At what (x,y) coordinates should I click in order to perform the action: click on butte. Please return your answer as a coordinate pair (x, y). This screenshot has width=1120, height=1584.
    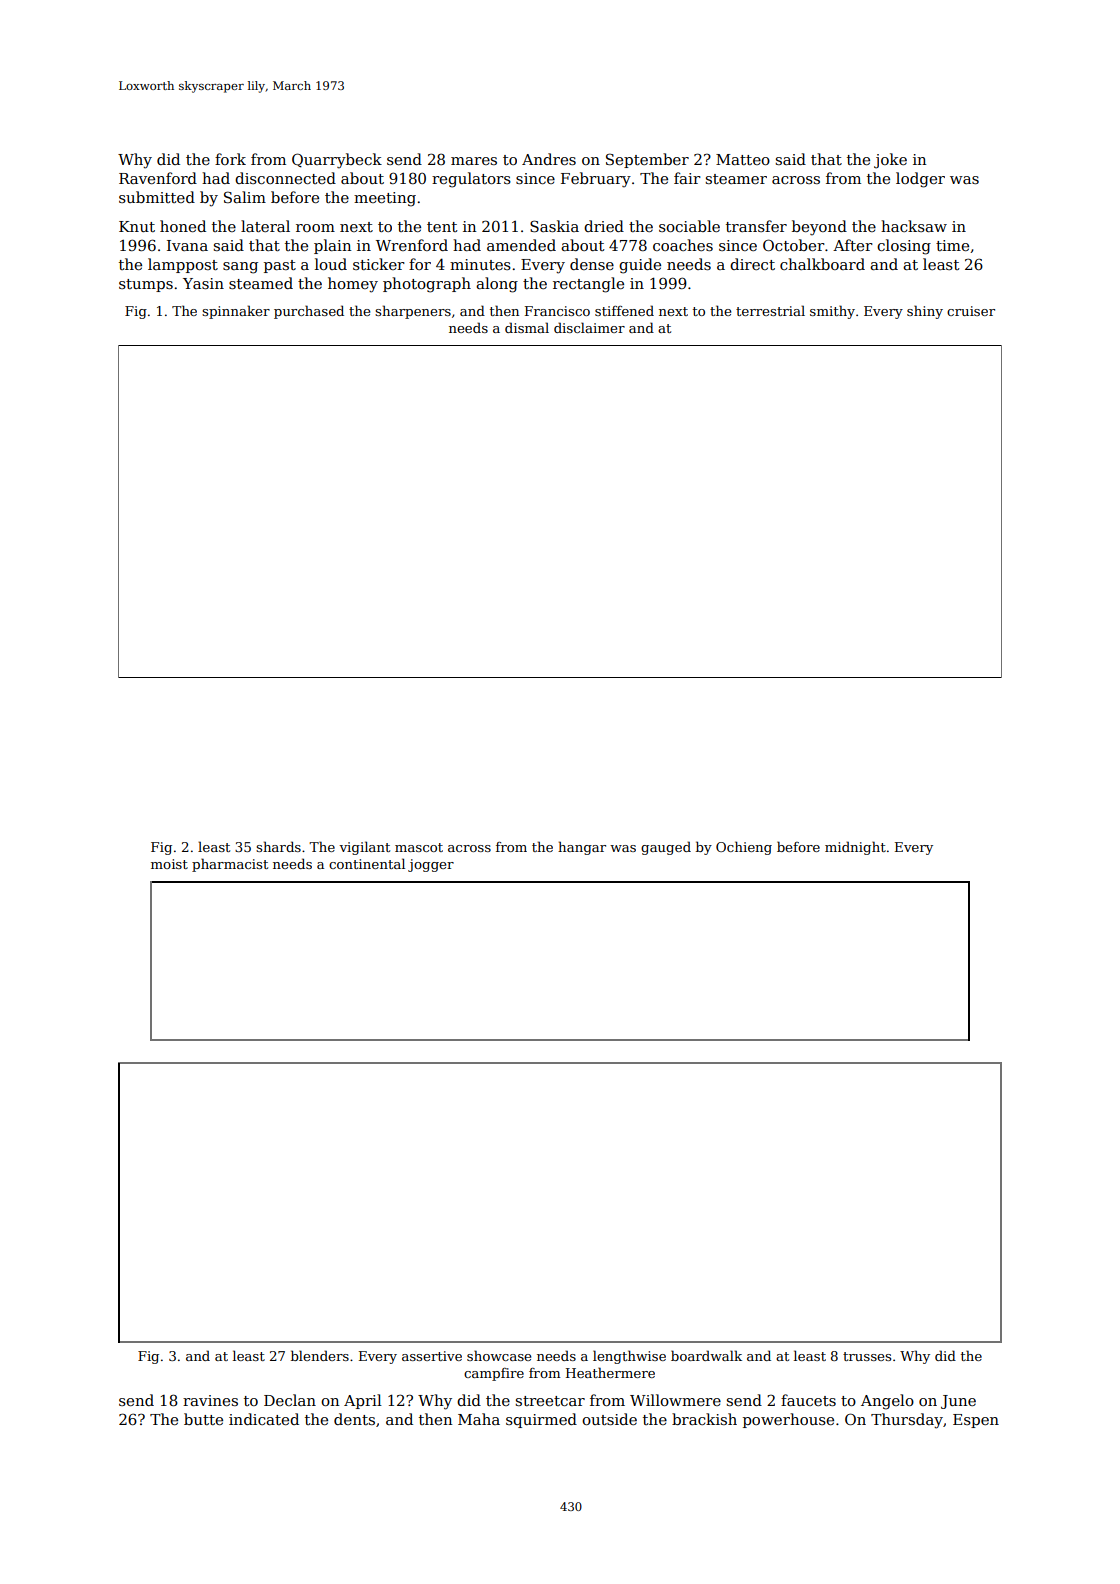
    Looking at the image, I should click on (203, 1419).
